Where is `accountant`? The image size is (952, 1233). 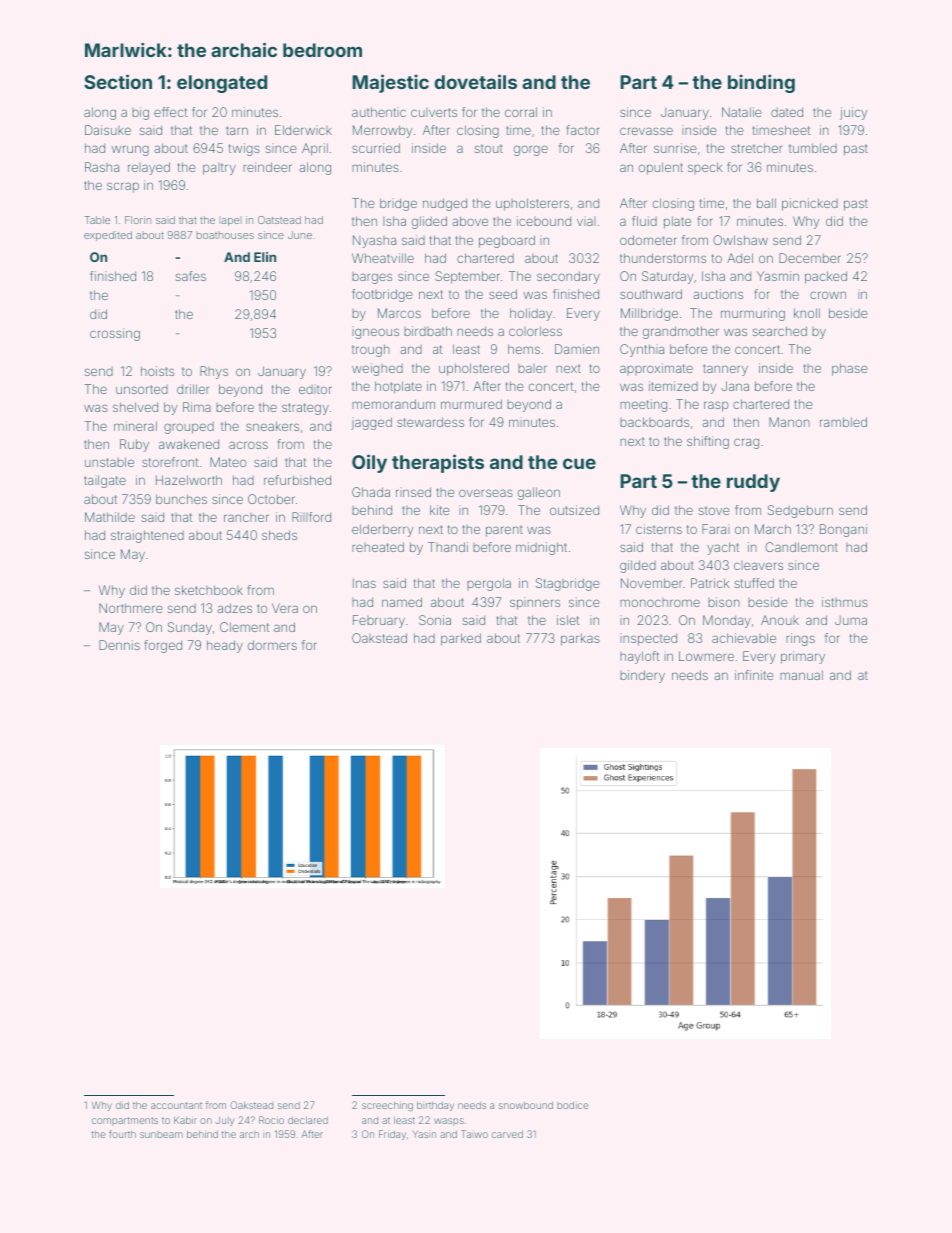
accountant is located at coordinates (176, 1105).
